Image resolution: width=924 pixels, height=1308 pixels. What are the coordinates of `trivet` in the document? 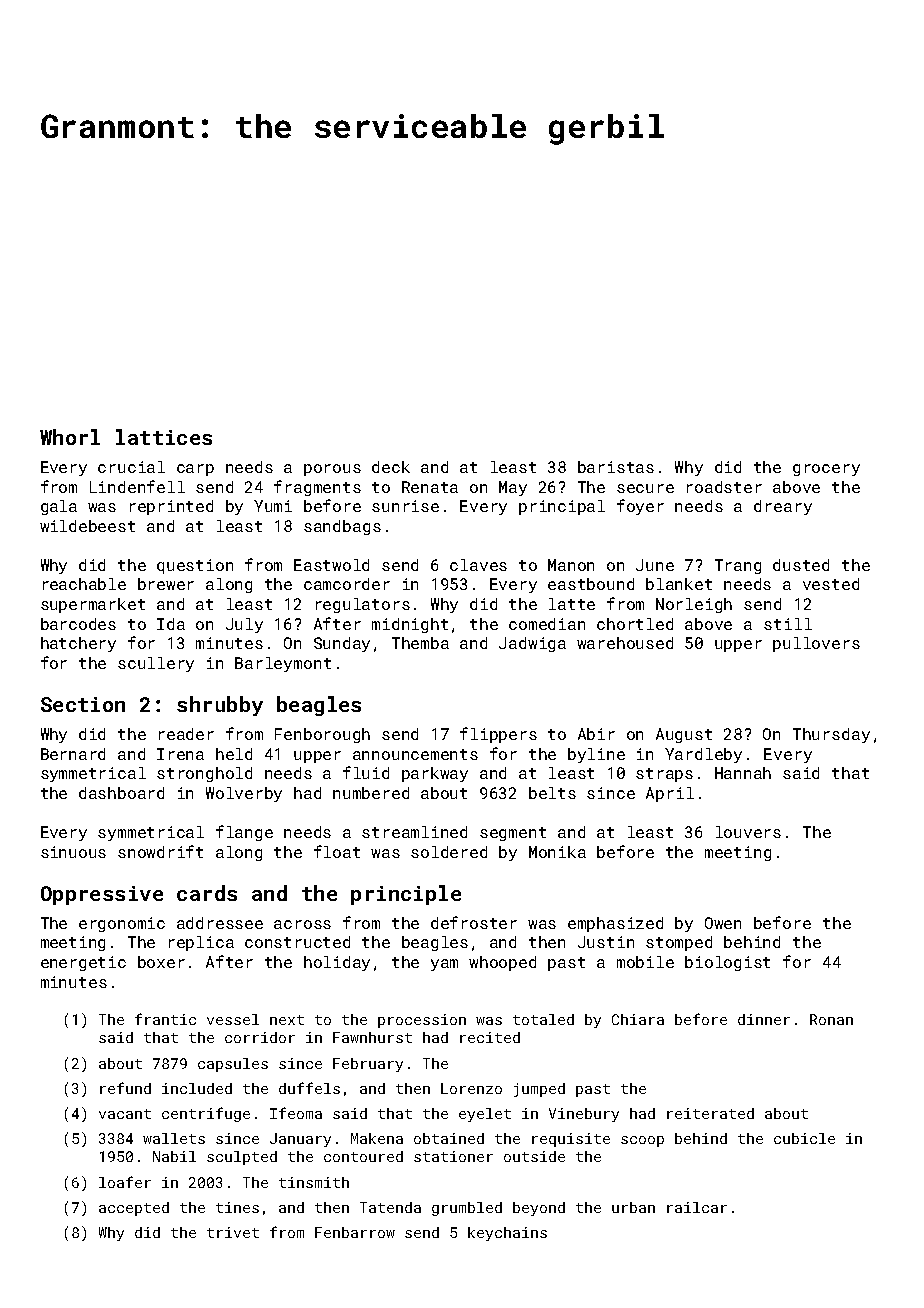 It's located at (233, 1232).
